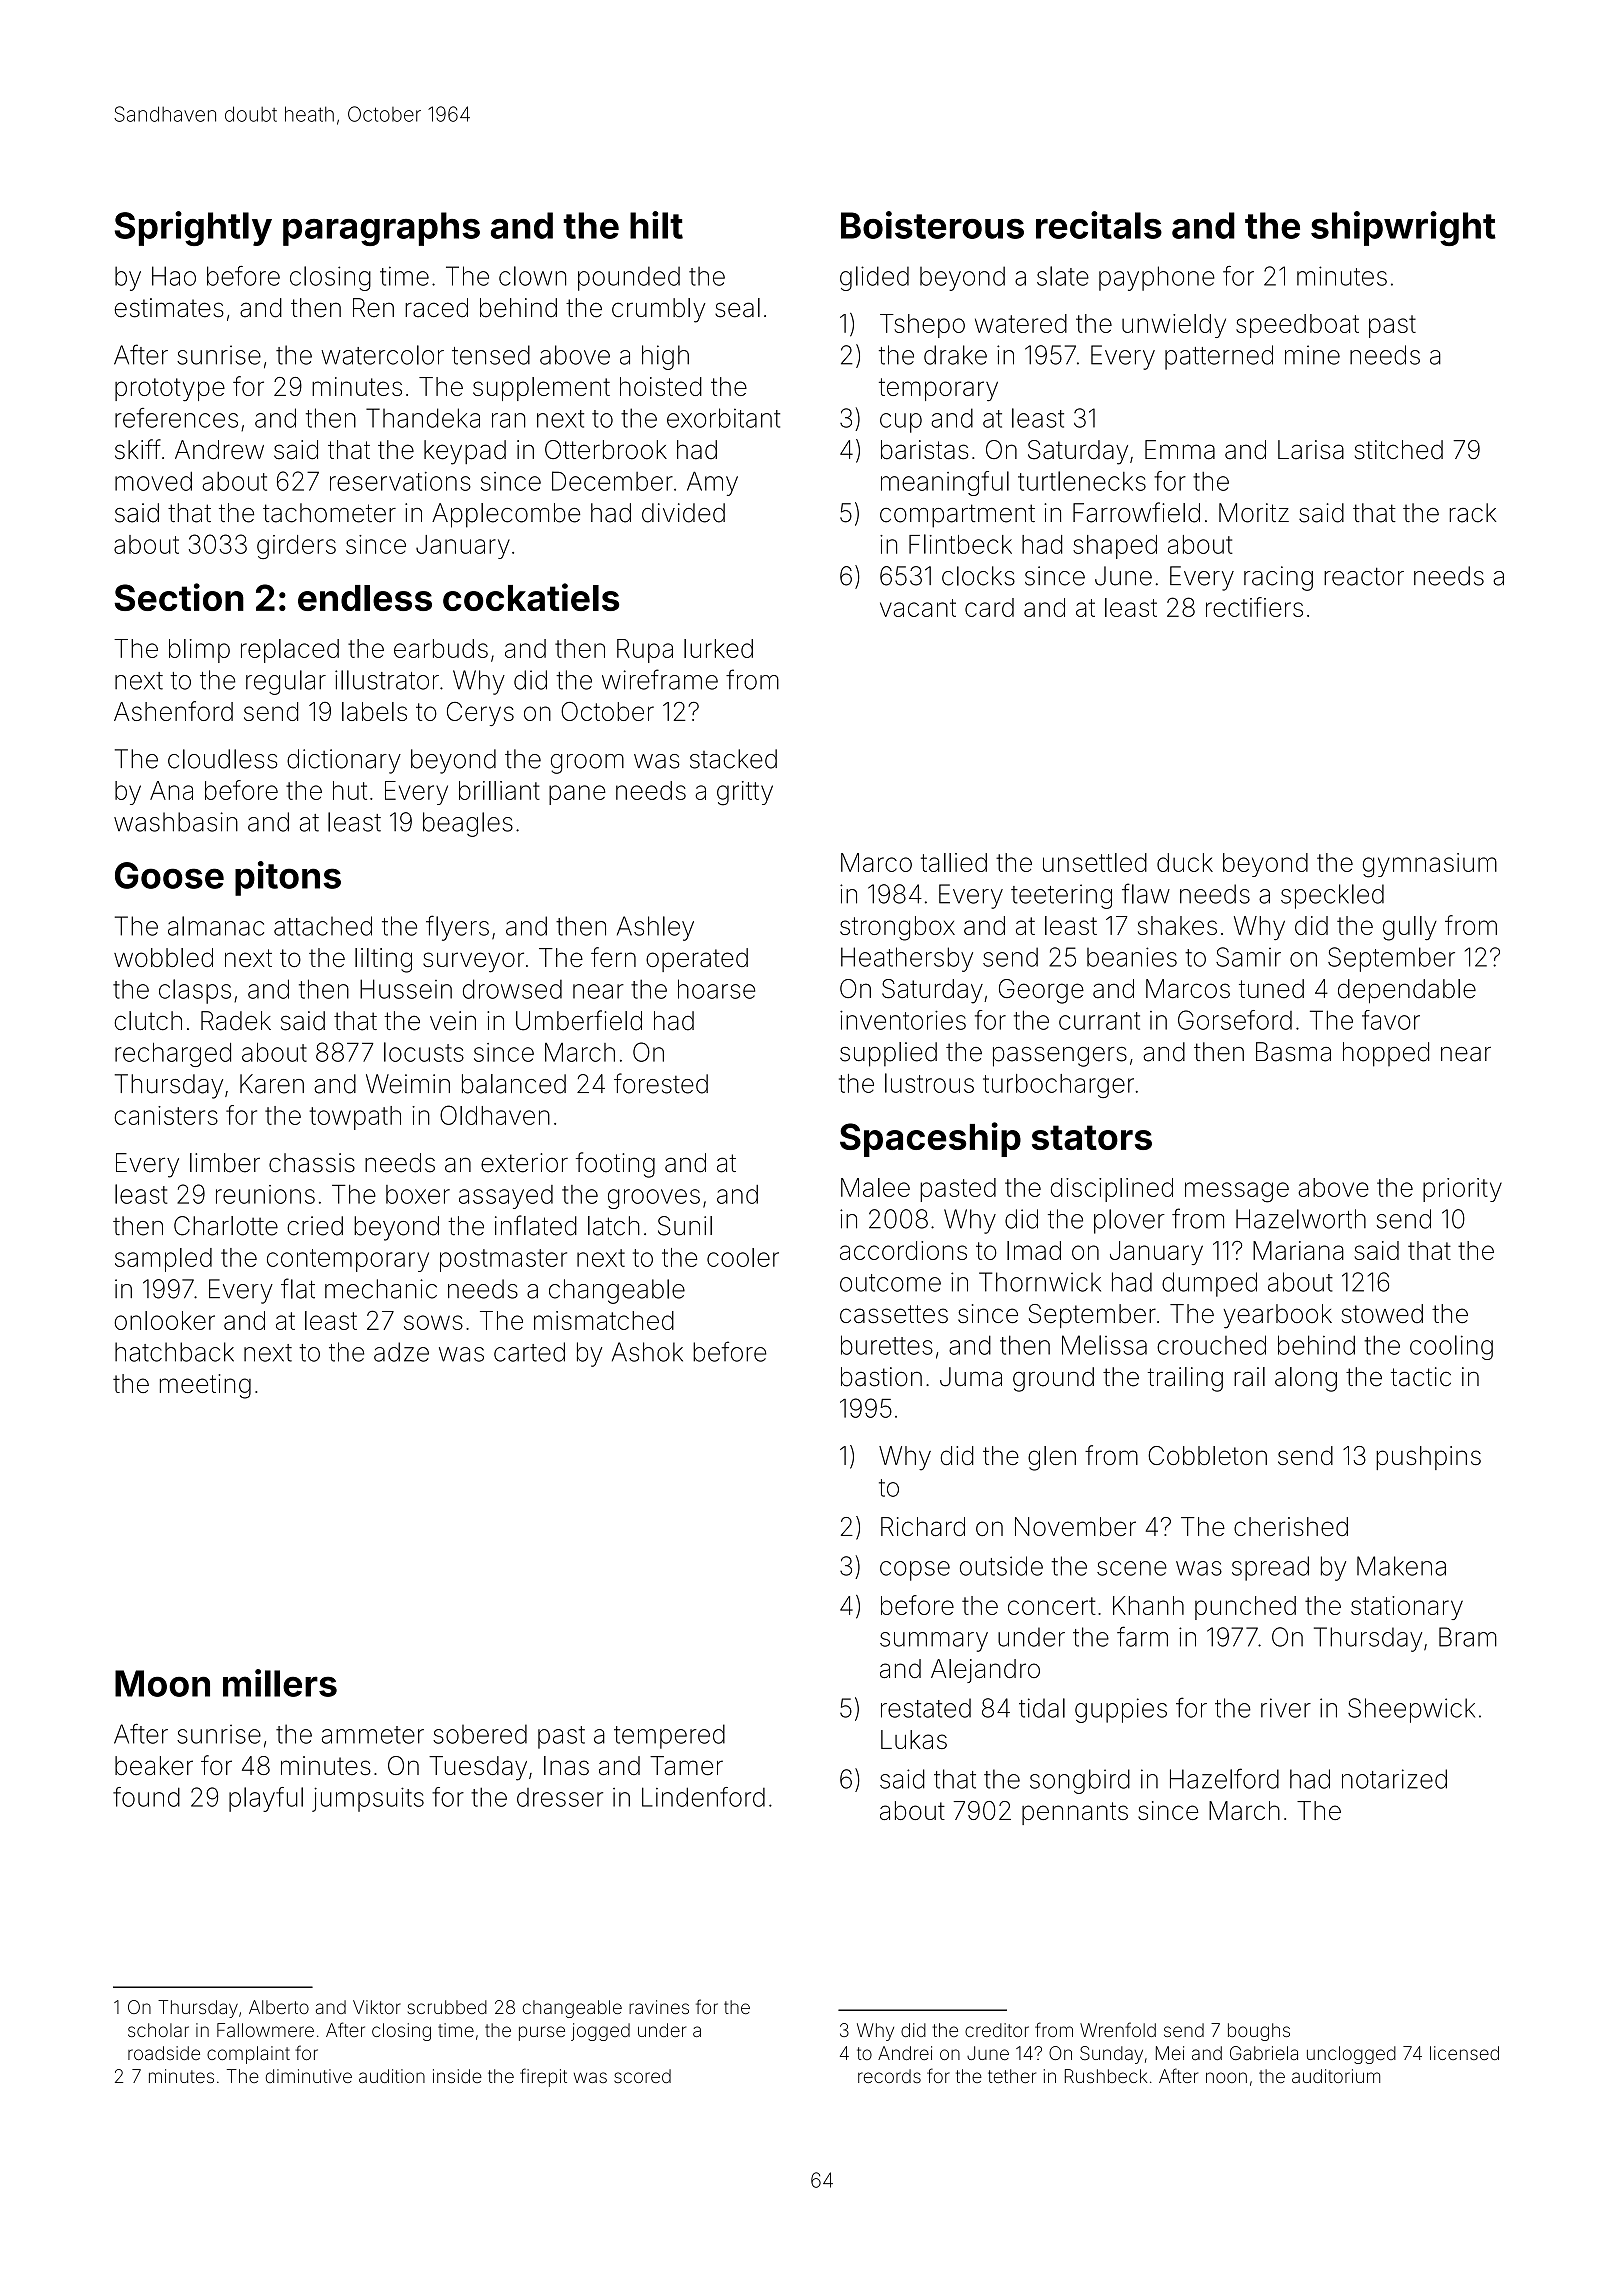  I want to click on millers, so click(280, 1683).
